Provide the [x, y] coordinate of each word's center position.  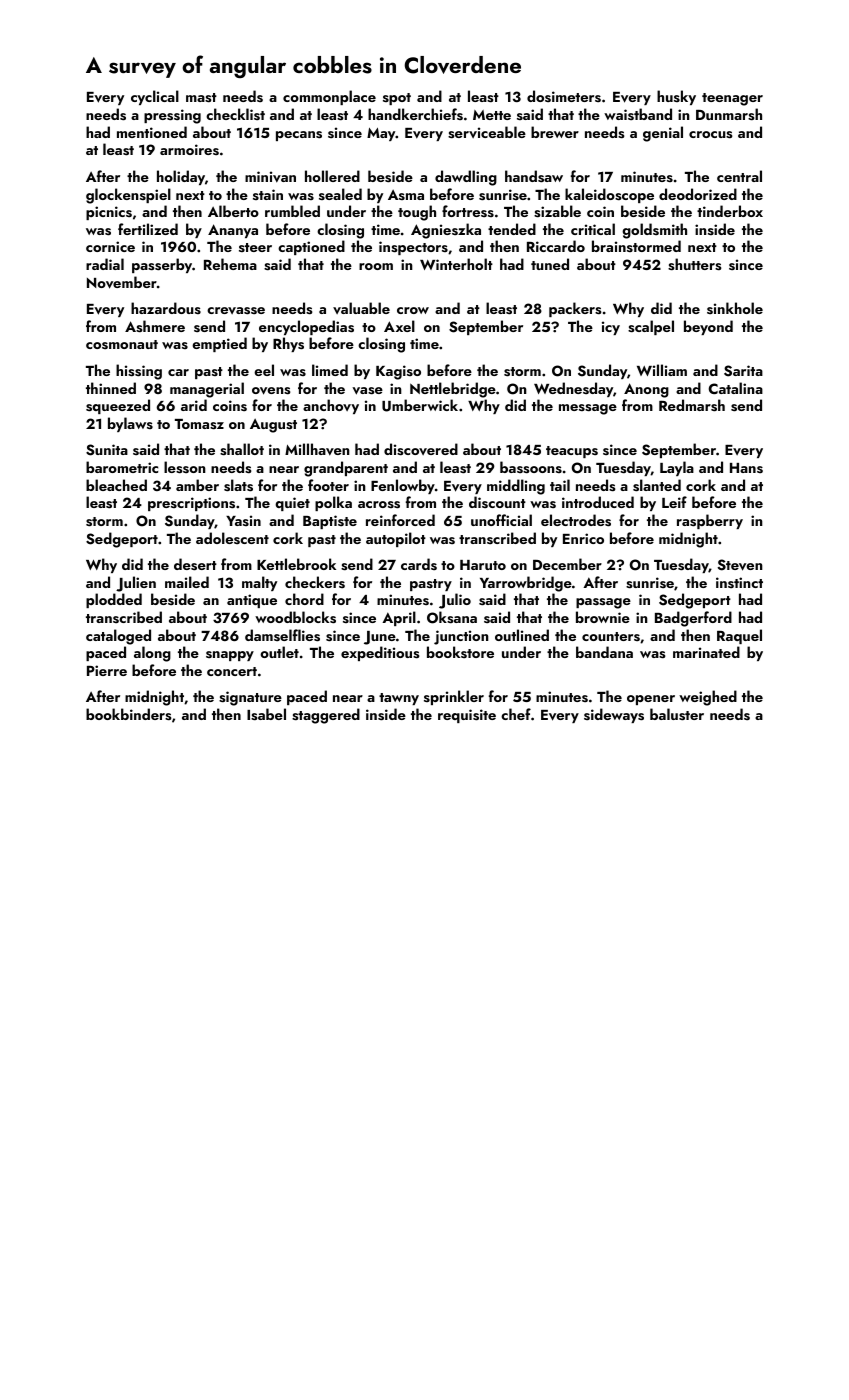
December [567, 564]
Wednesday [573, 389]
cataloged [118, 637]
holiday [181, 177]
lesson [185, 467]
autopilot [396, 539]
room [376, 266]
